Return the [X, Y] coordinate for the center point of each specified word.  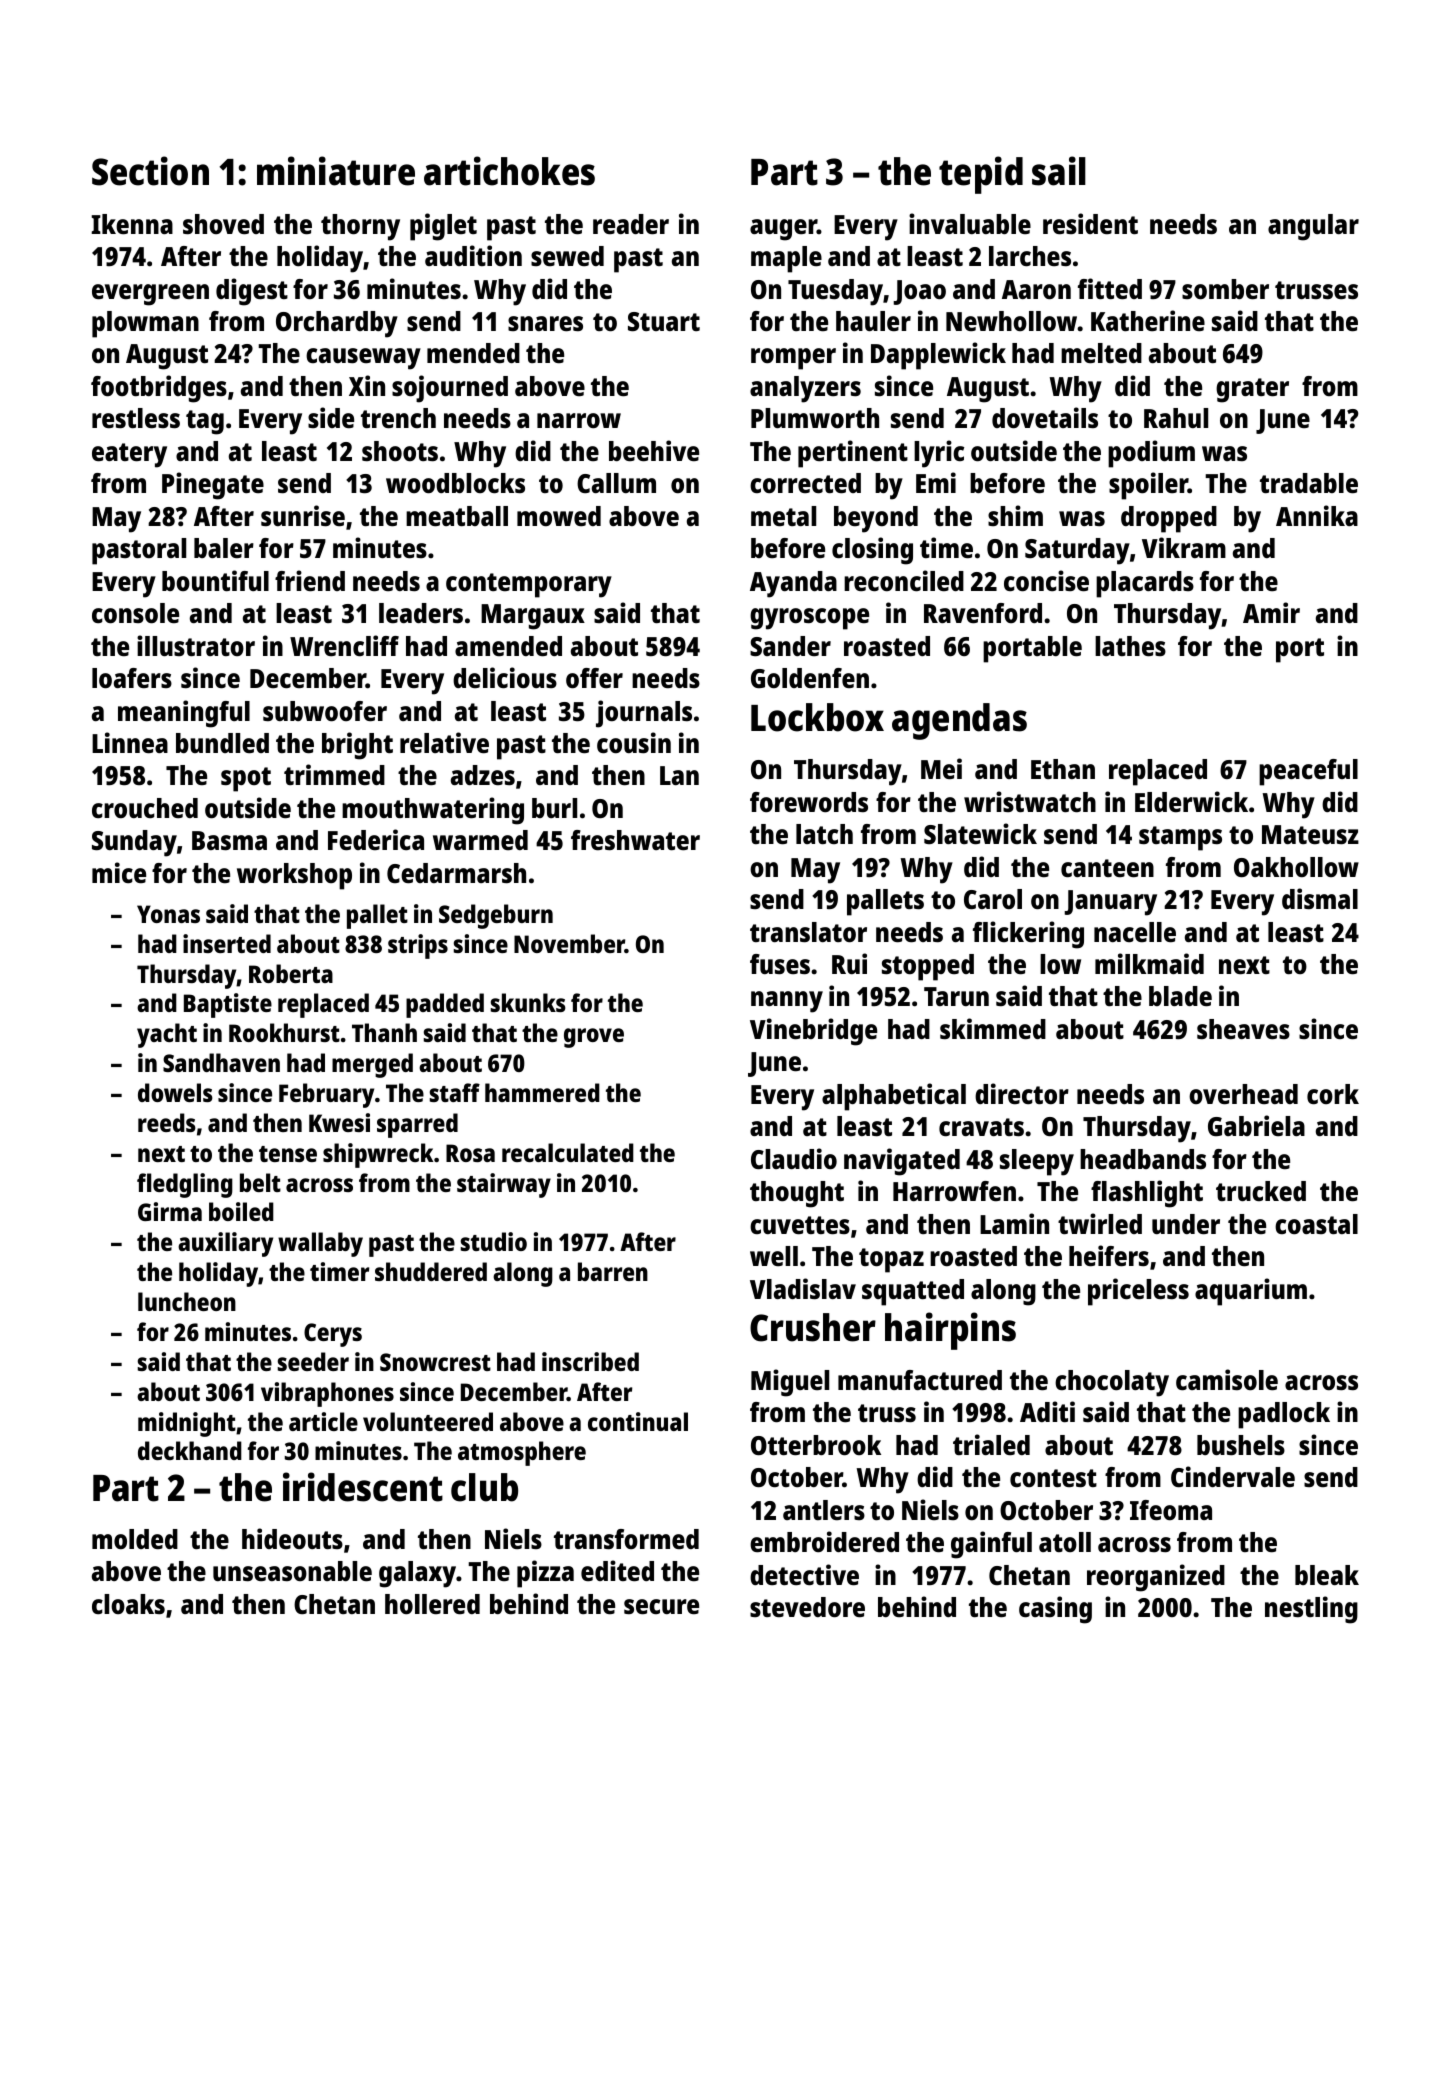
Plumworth [815, 418]
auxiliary [225, 1244]
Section [150, 171]
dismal [1320, 898]
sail [1059, 171]
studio [494, 1241]
